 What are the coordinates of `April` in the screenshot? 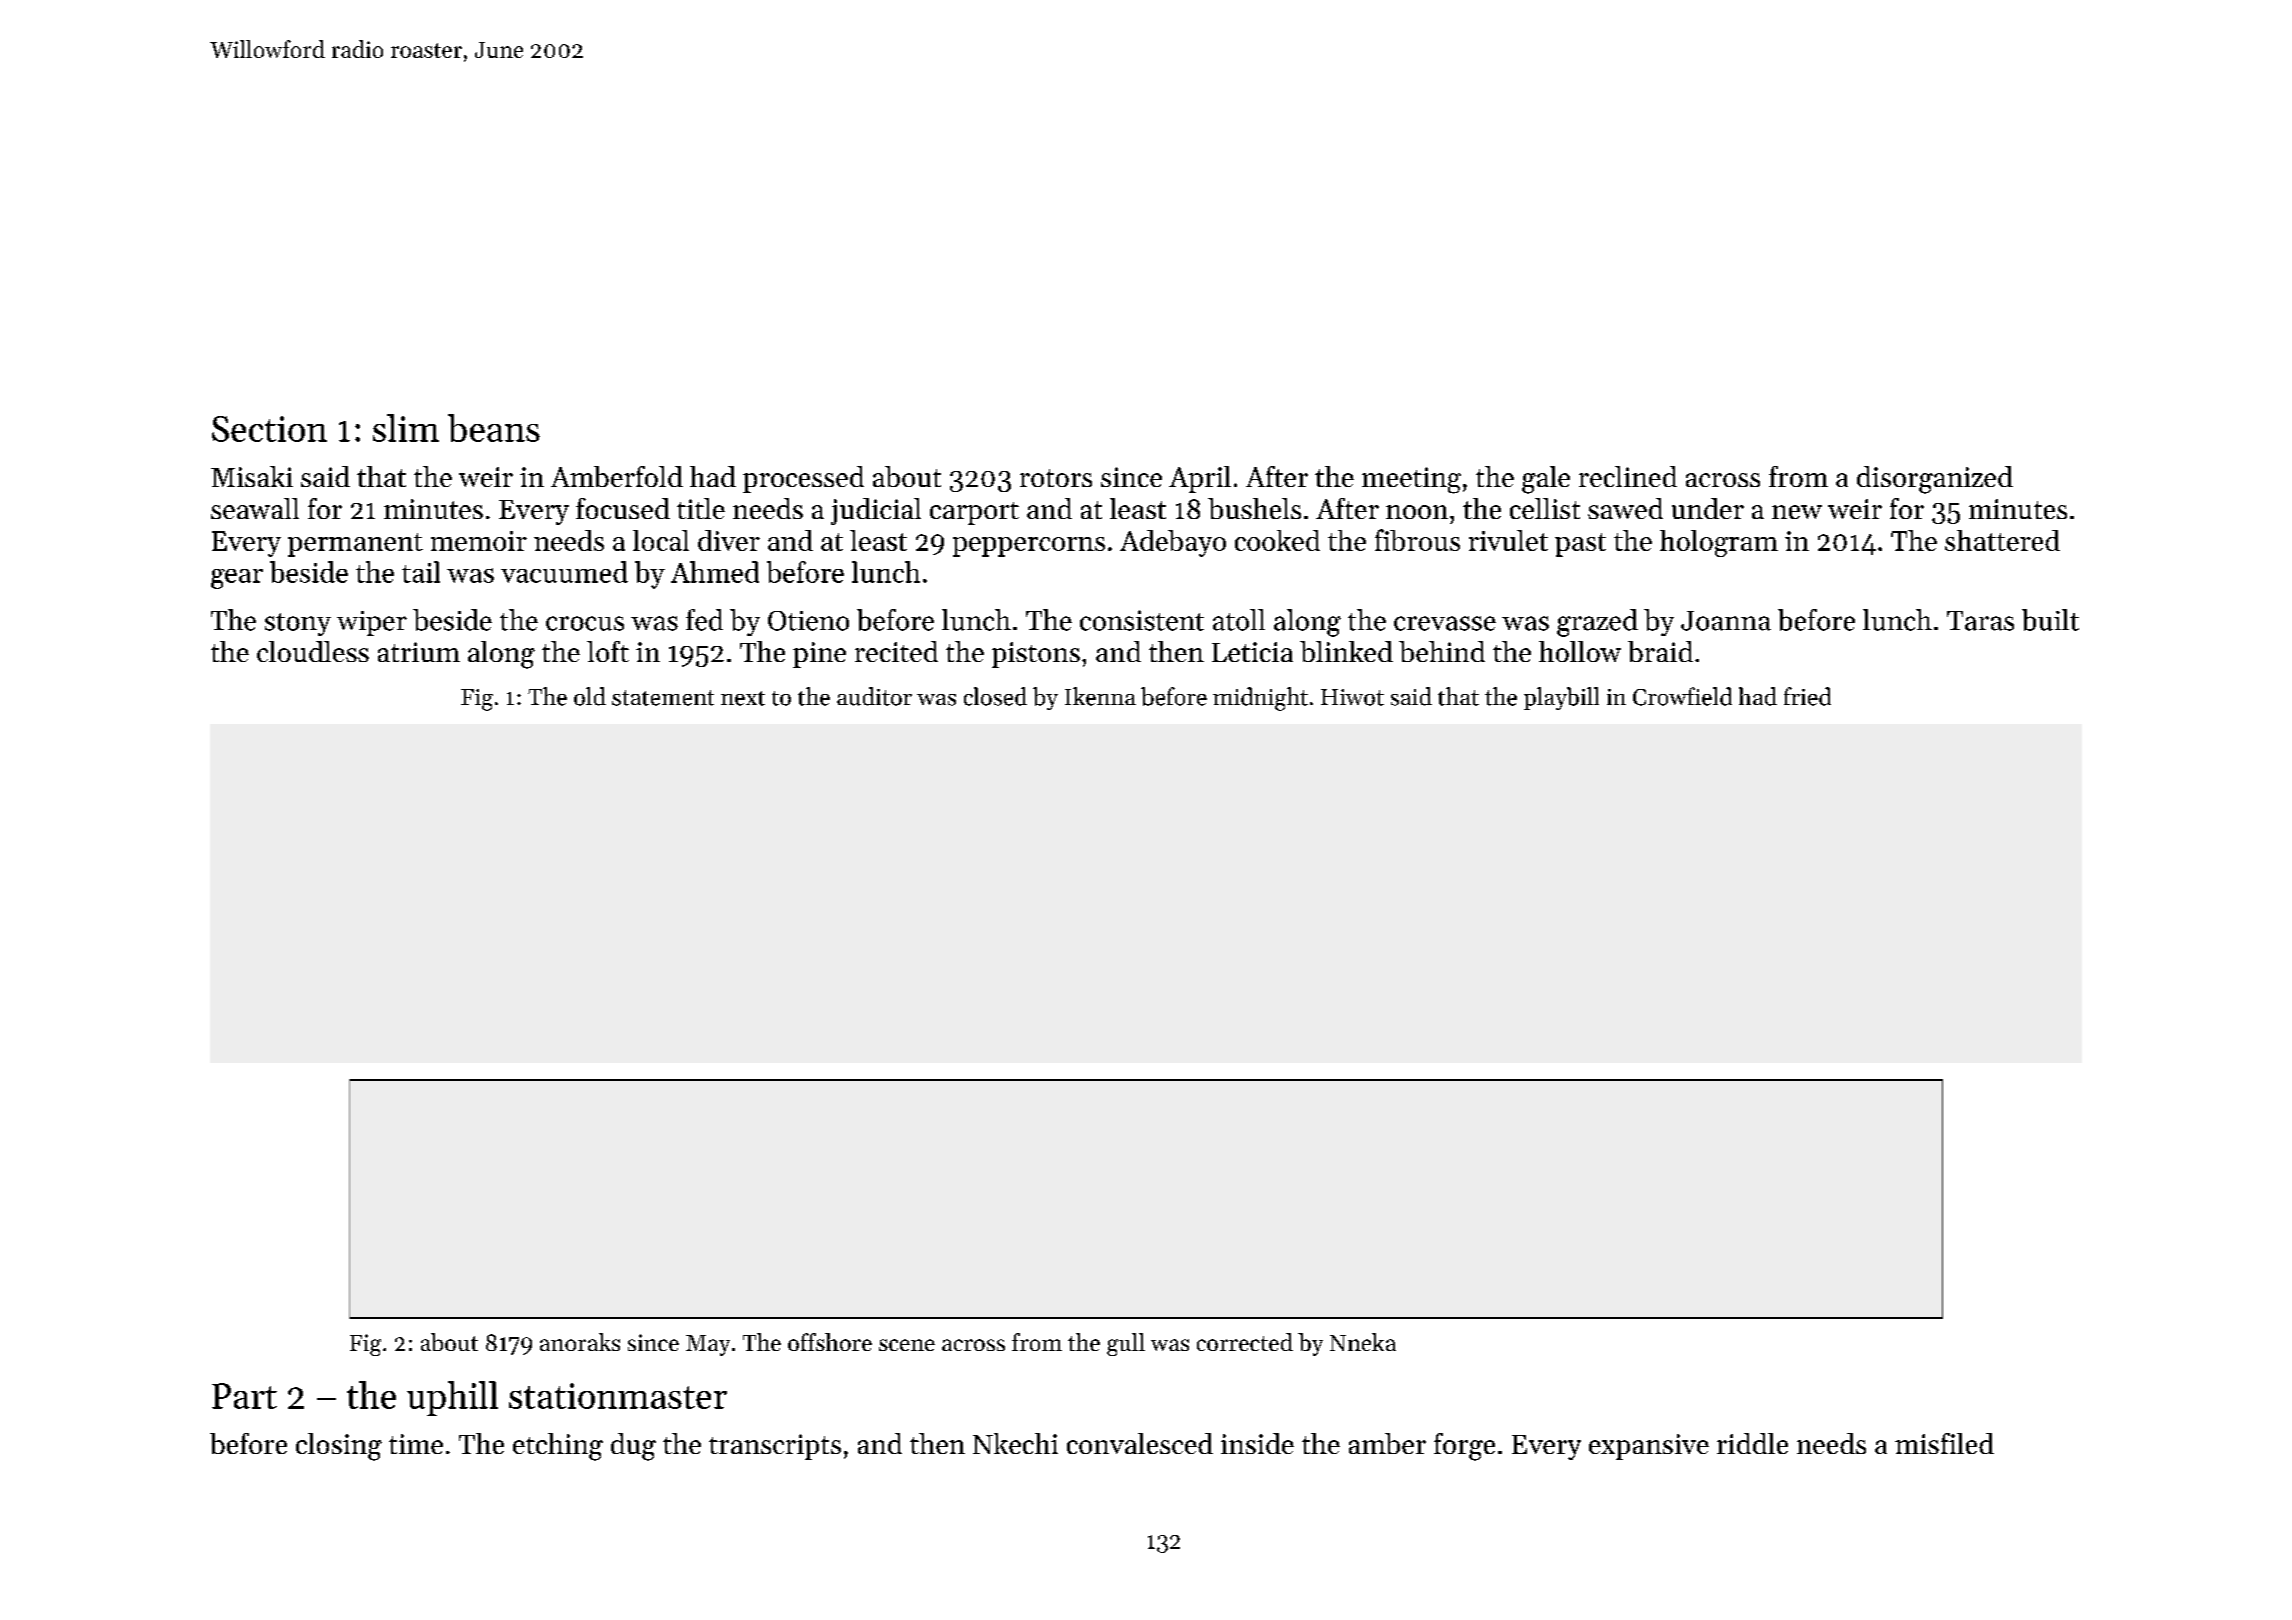 It's located at (1200, 479).
